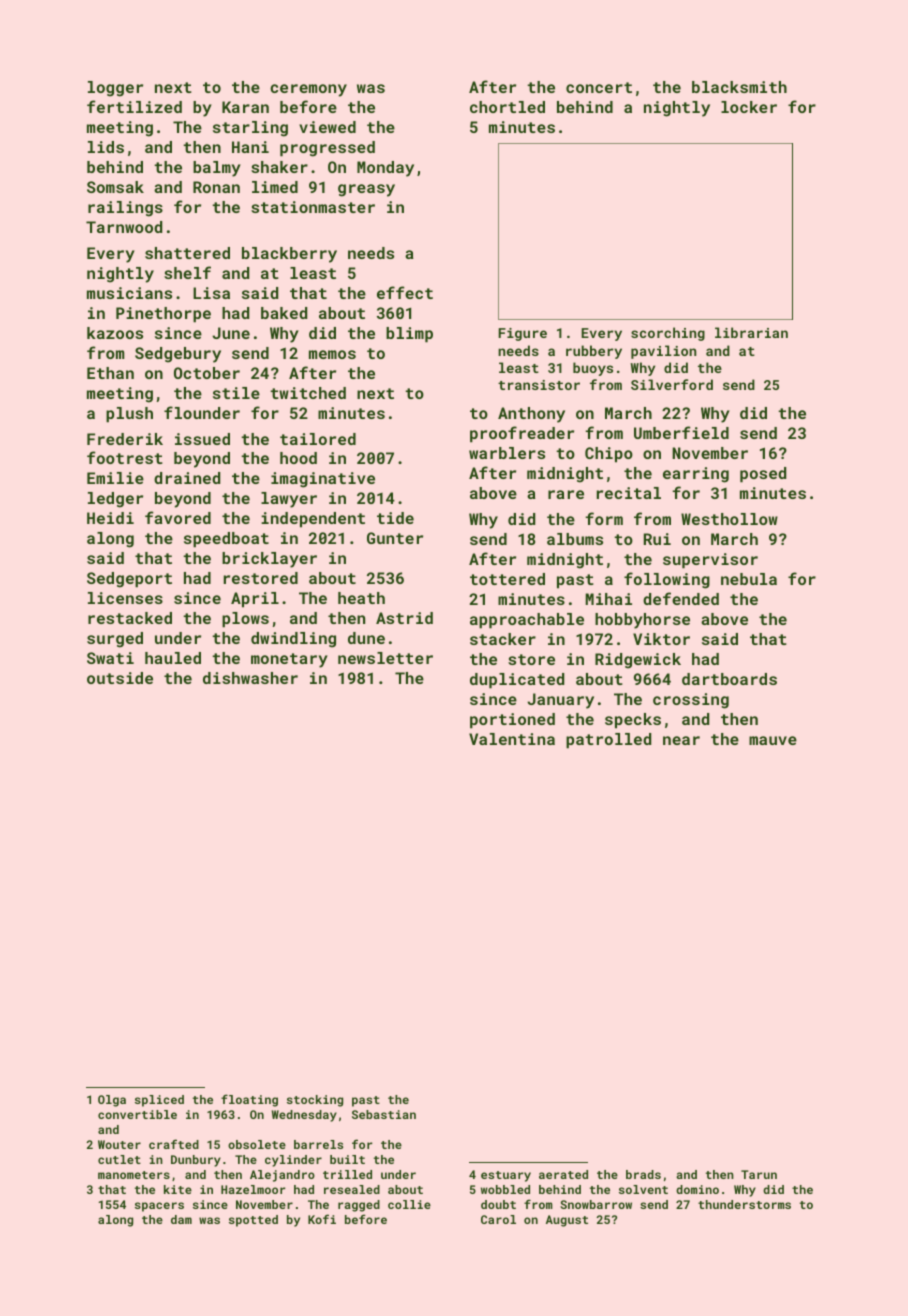 This screenshot has height=1316, width=908. I want to click on dam, so click(181, 1219).
